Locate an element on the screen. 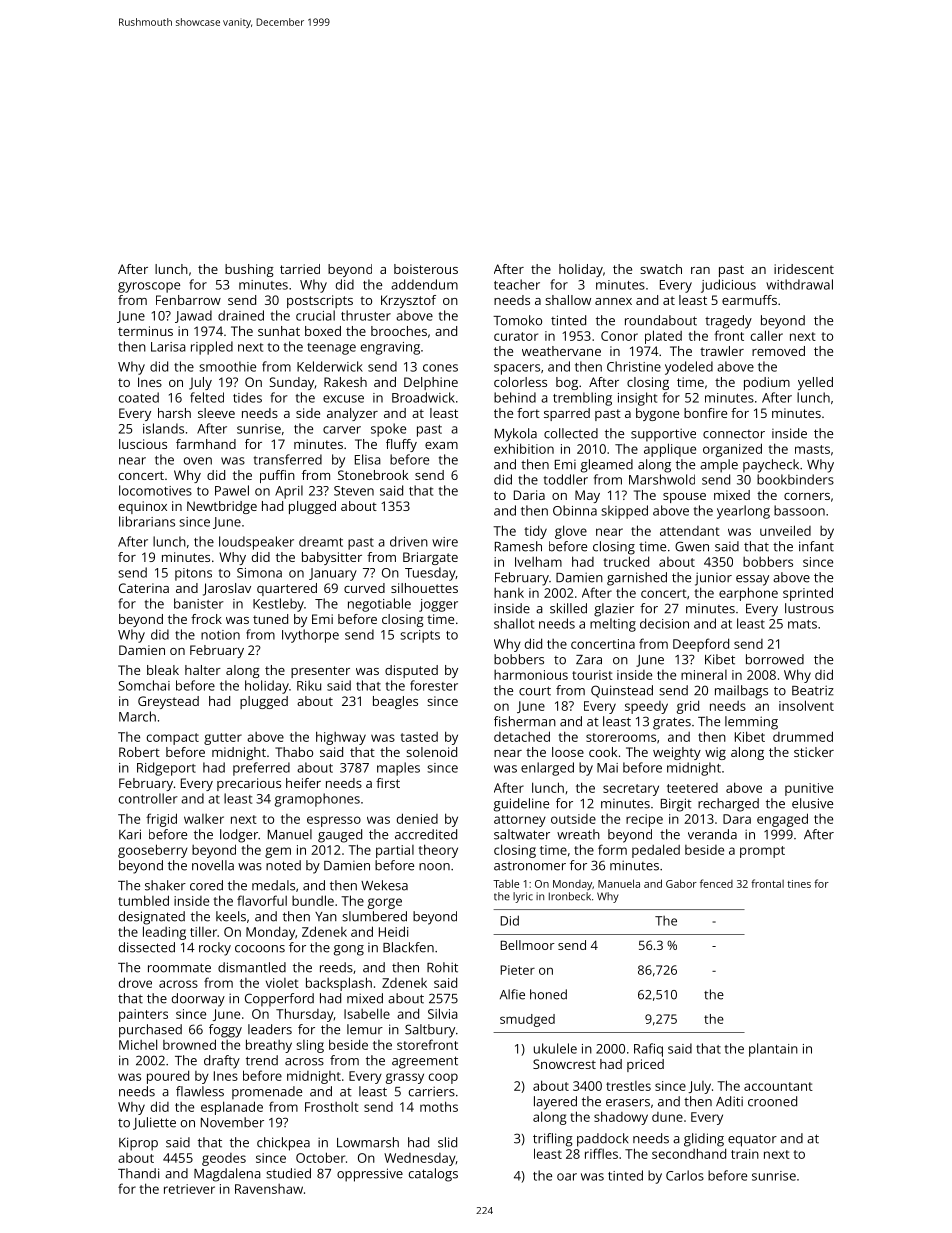 The image size is (952, 1233). borrowed is located at coordinates (775, 659).
